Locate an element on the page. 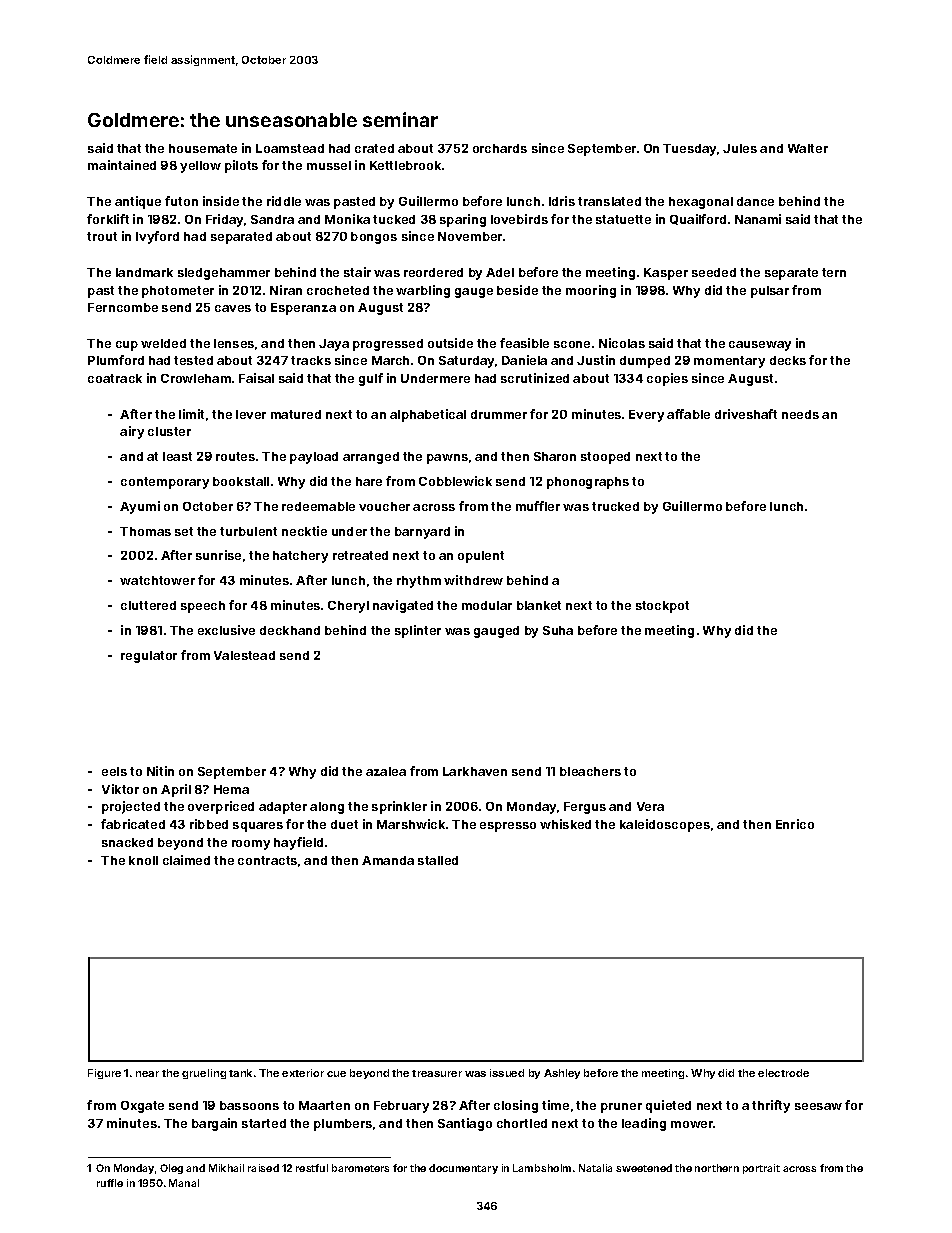 This page has width=952, height=1233. causeway is located at coordinates (760, 346).
